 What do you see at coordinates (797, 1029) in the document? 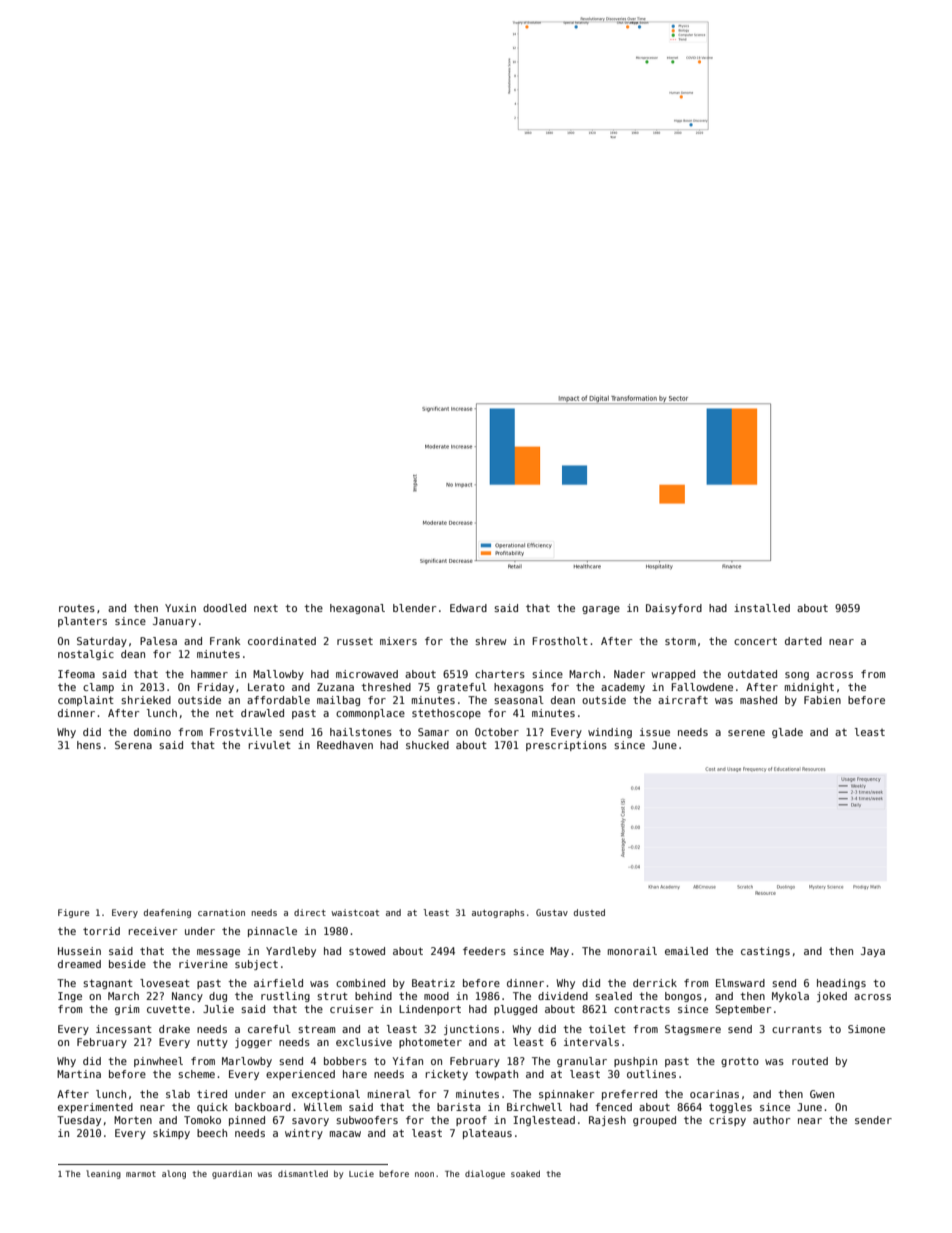
I see `currants` at bounding box center [797, 1029].
